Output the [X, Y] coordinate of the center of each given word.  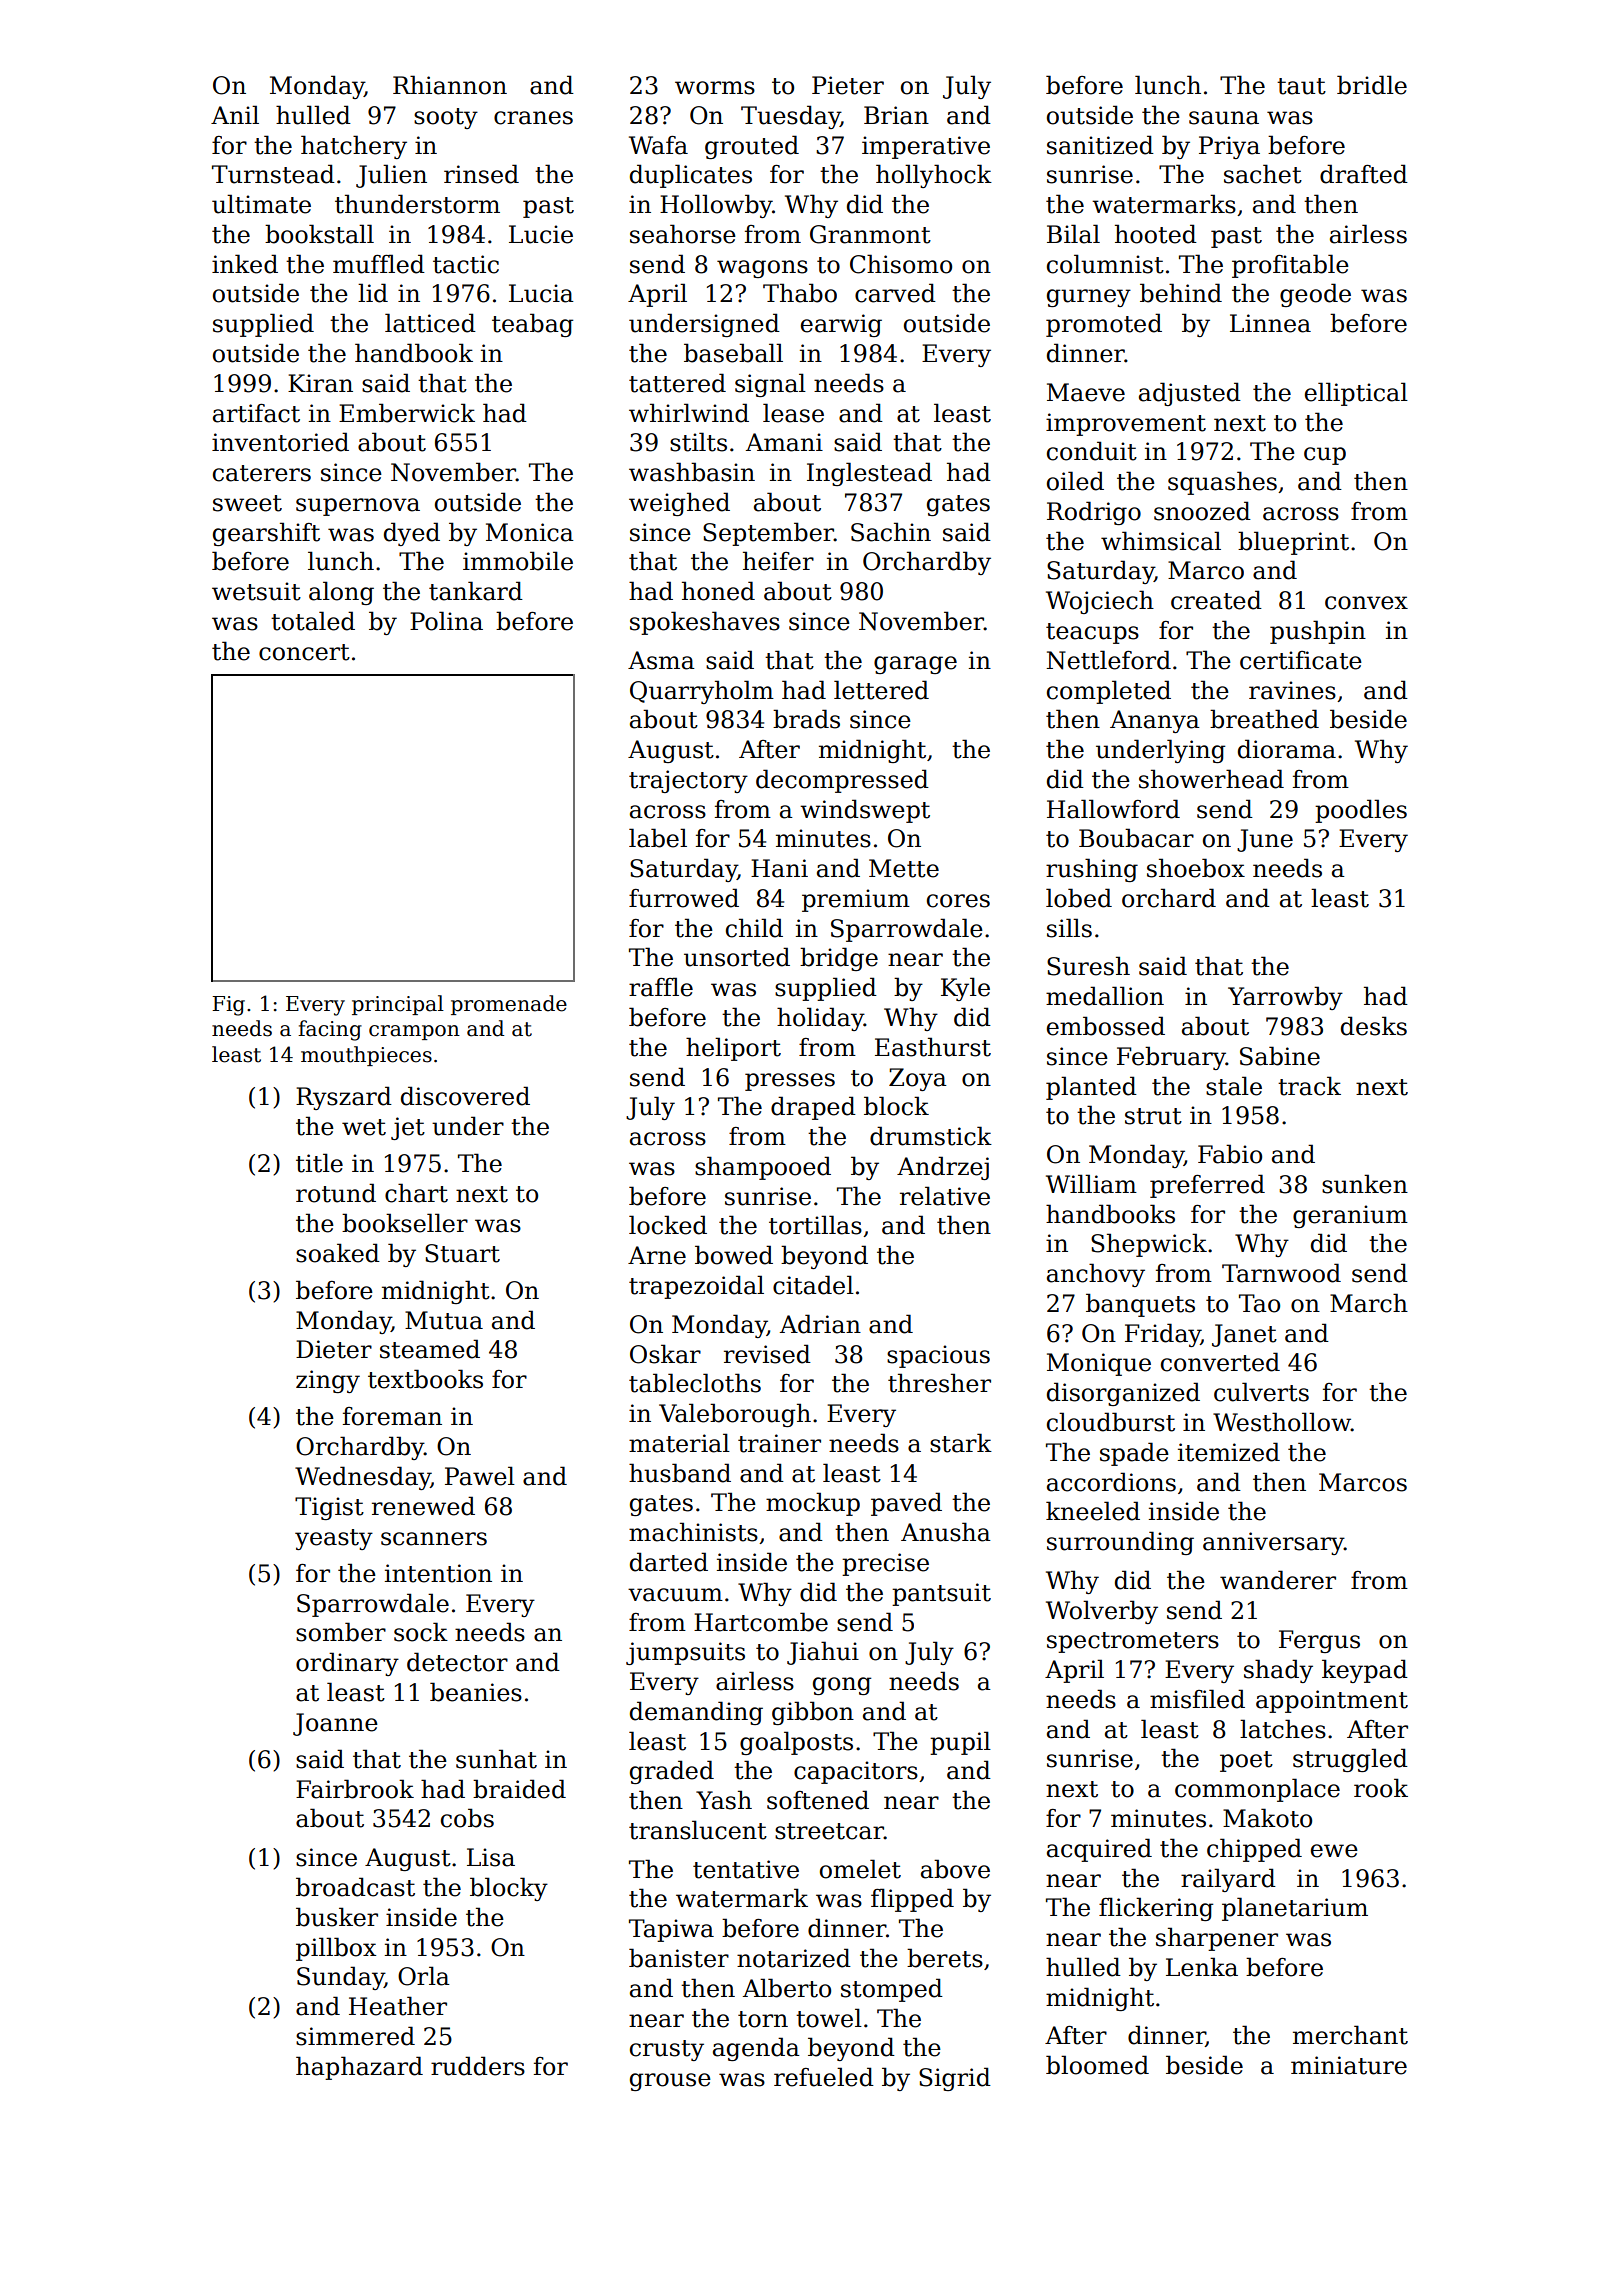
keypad [1365, 1671]
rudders [478, 2066]
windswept [865, 811]
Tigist [329, 1508]
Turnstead [273, 174]
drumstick [931, 1136]
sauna [1224, 118]
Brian [896, 115]
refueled [824, 2077]
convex [1366, 603]
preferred [1207, 1186]
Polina [446, 621]
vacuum [675, 1595]
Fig [228, 1006]
